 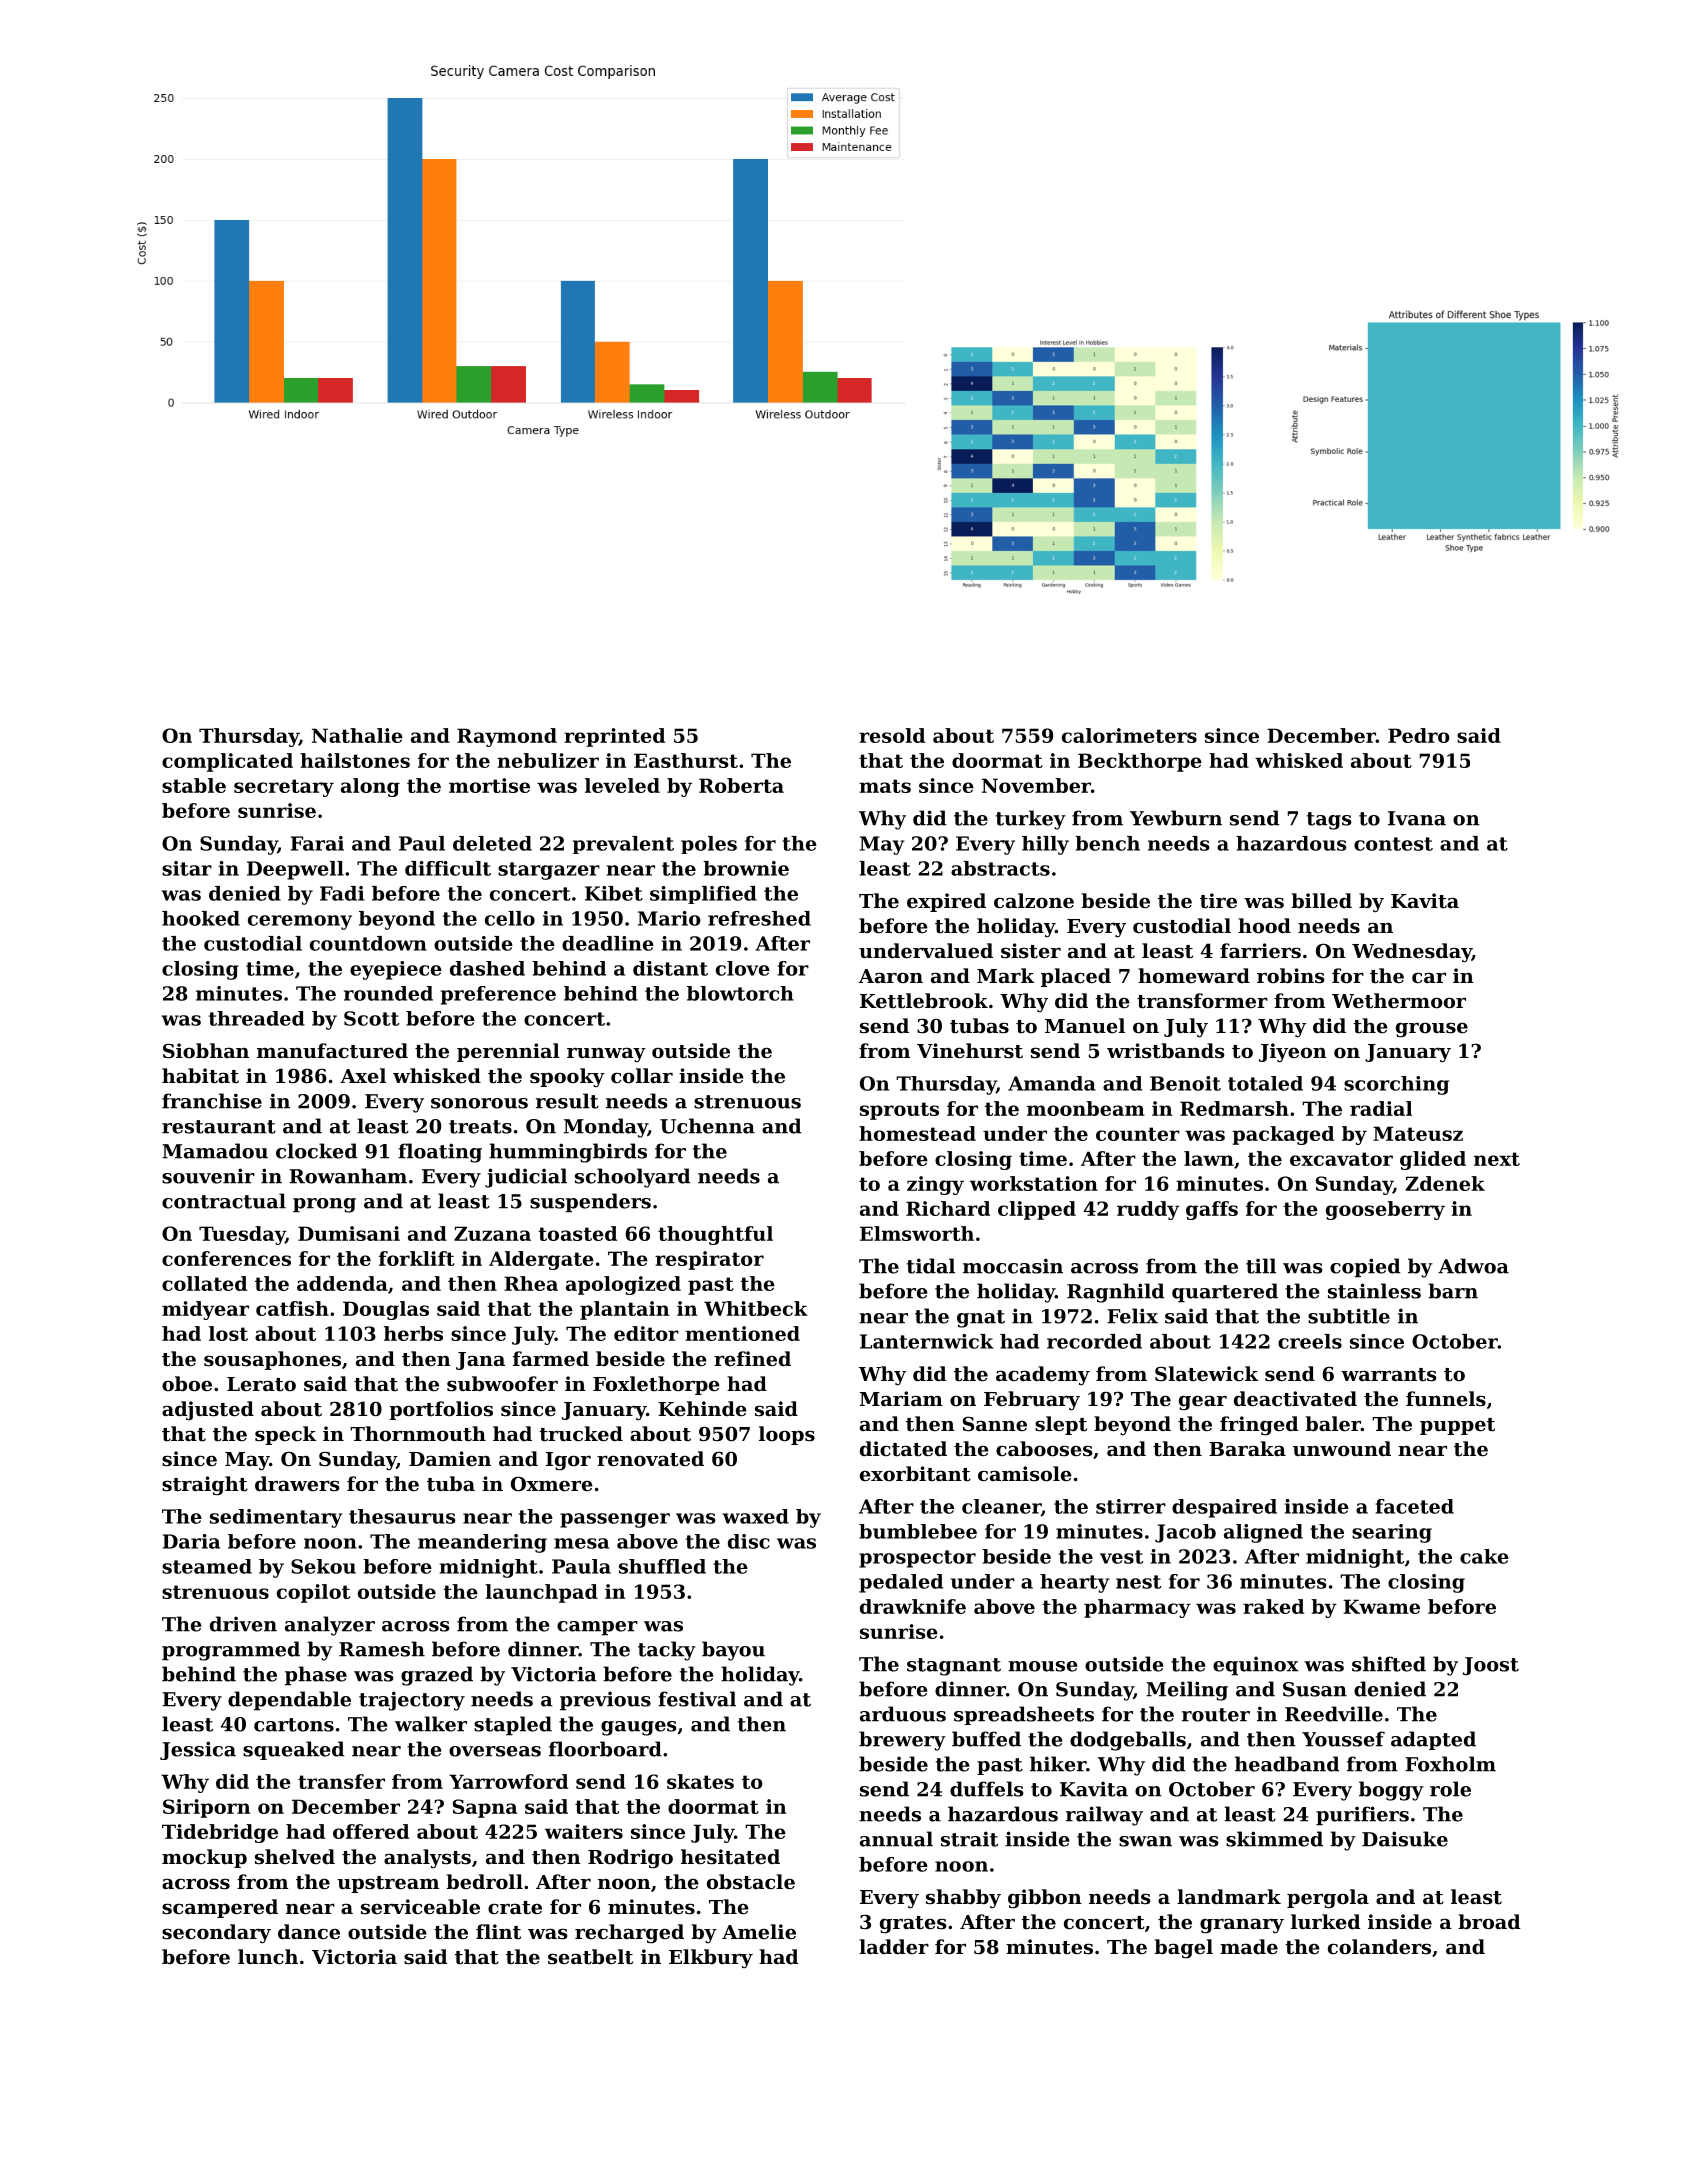 What do you see at coordinates (755, 1516) in the screenshot?
I see `waxed` at bounding box center [755, 1516].
